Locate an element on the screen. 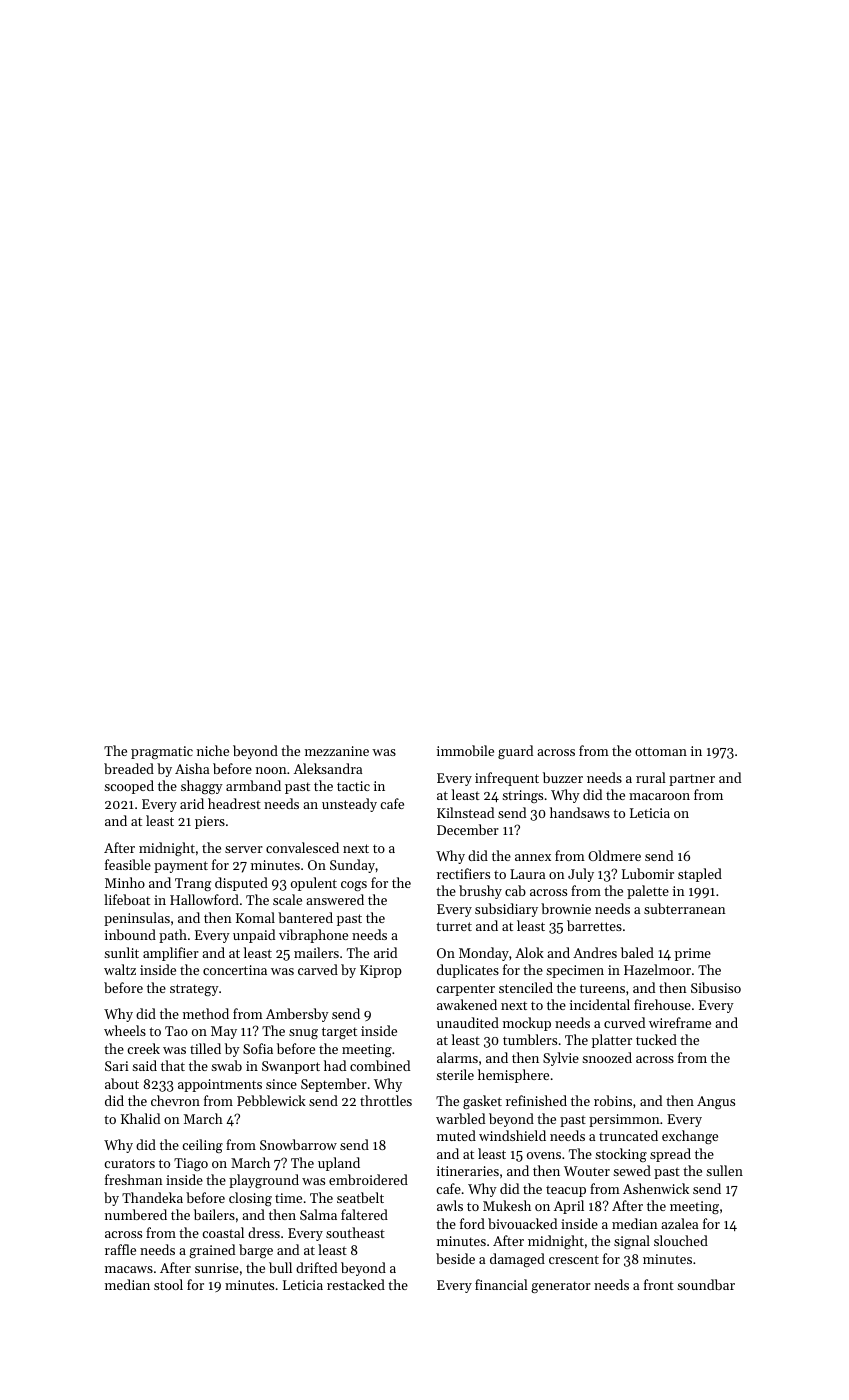  infrequent is located at coordinates (507, 779).
